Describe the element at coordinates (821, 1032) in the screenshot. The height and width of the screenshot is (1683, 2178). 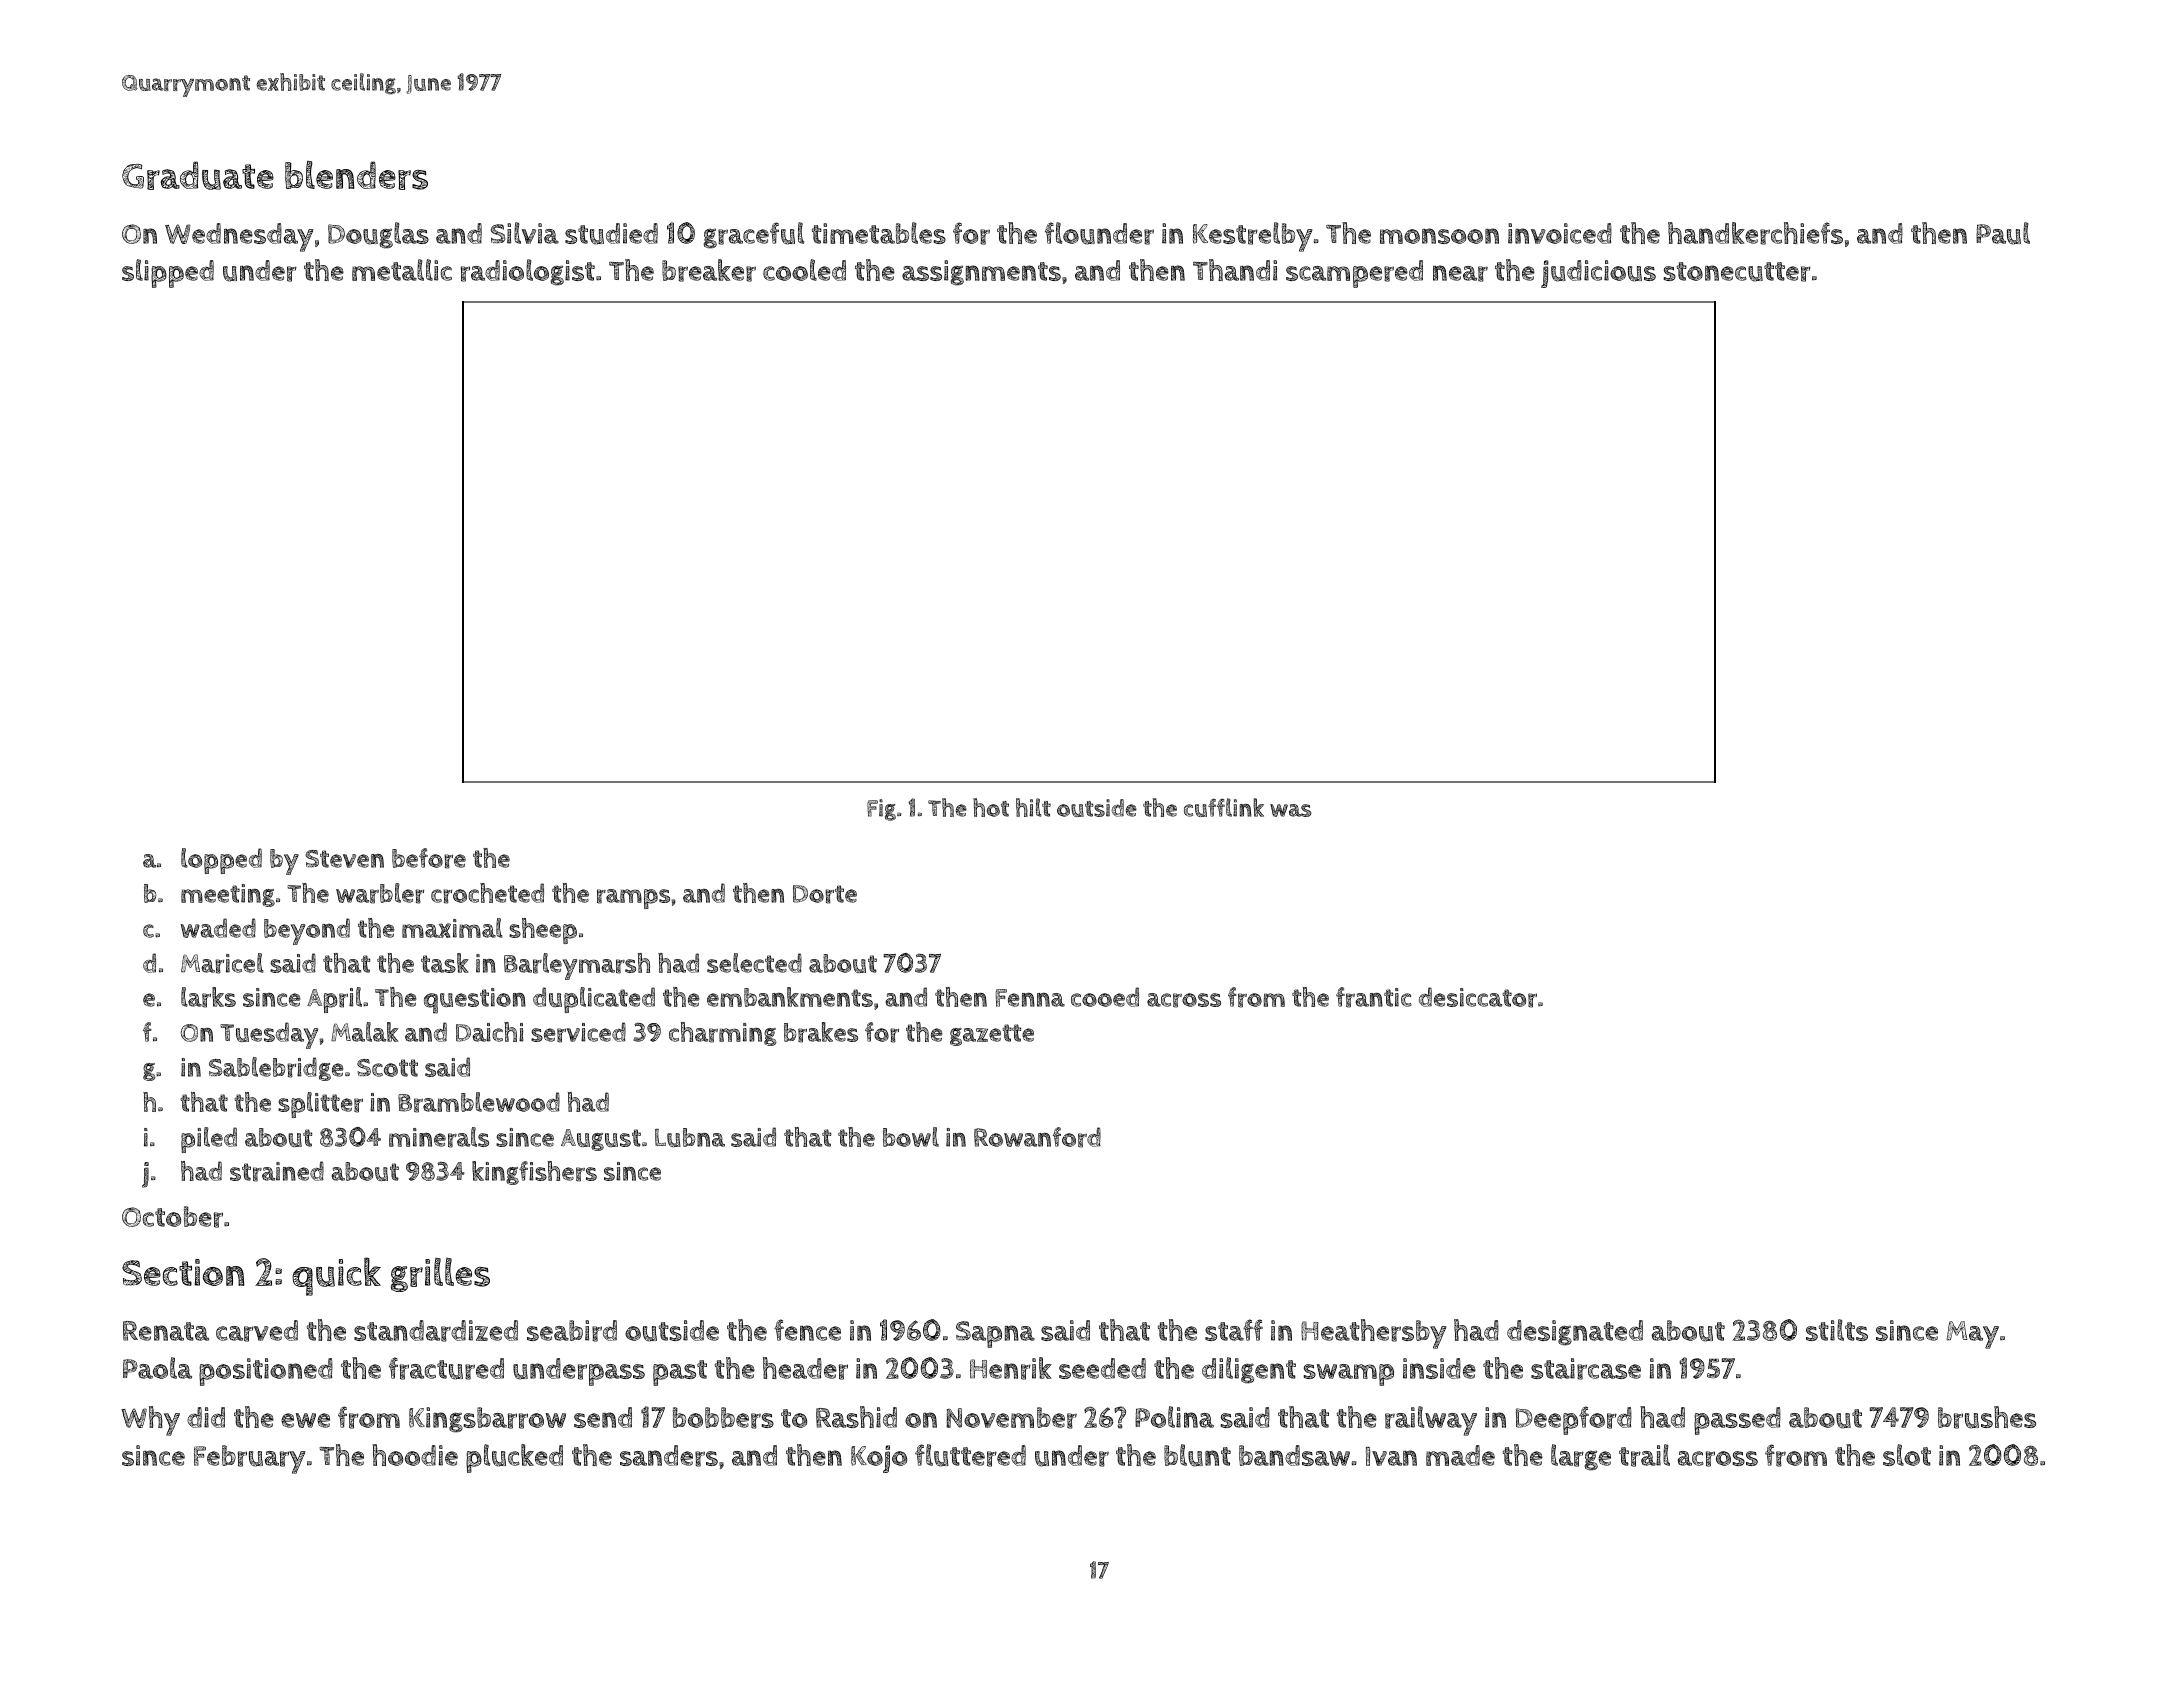
I see `brakes` at that location.
